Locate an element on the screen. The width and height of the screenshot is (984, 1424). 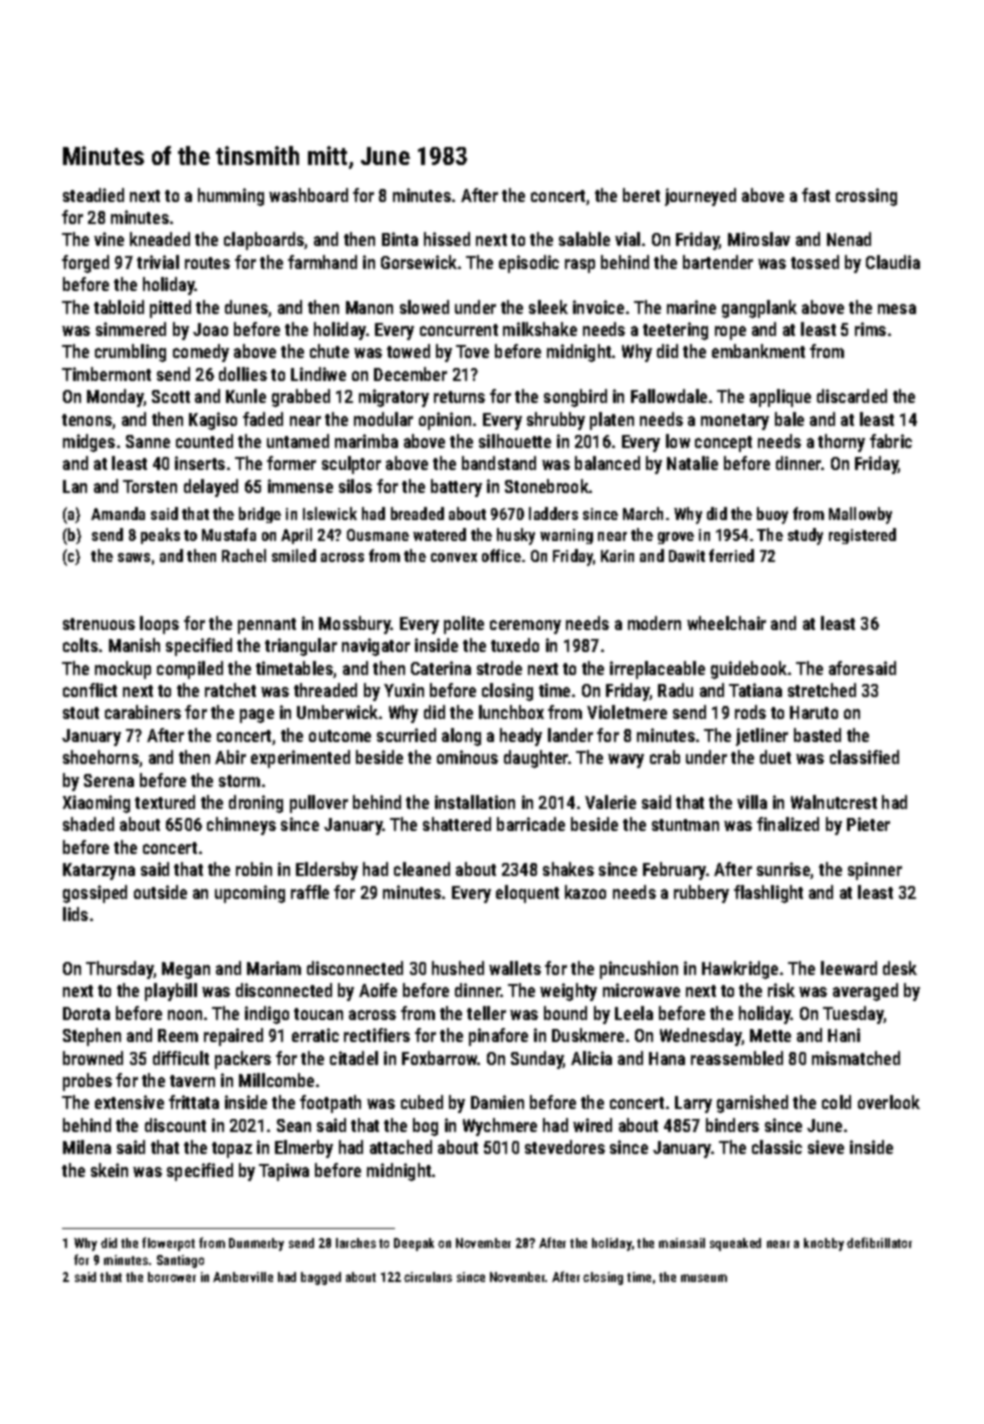
Binta is located at coordinates (400, 239).
